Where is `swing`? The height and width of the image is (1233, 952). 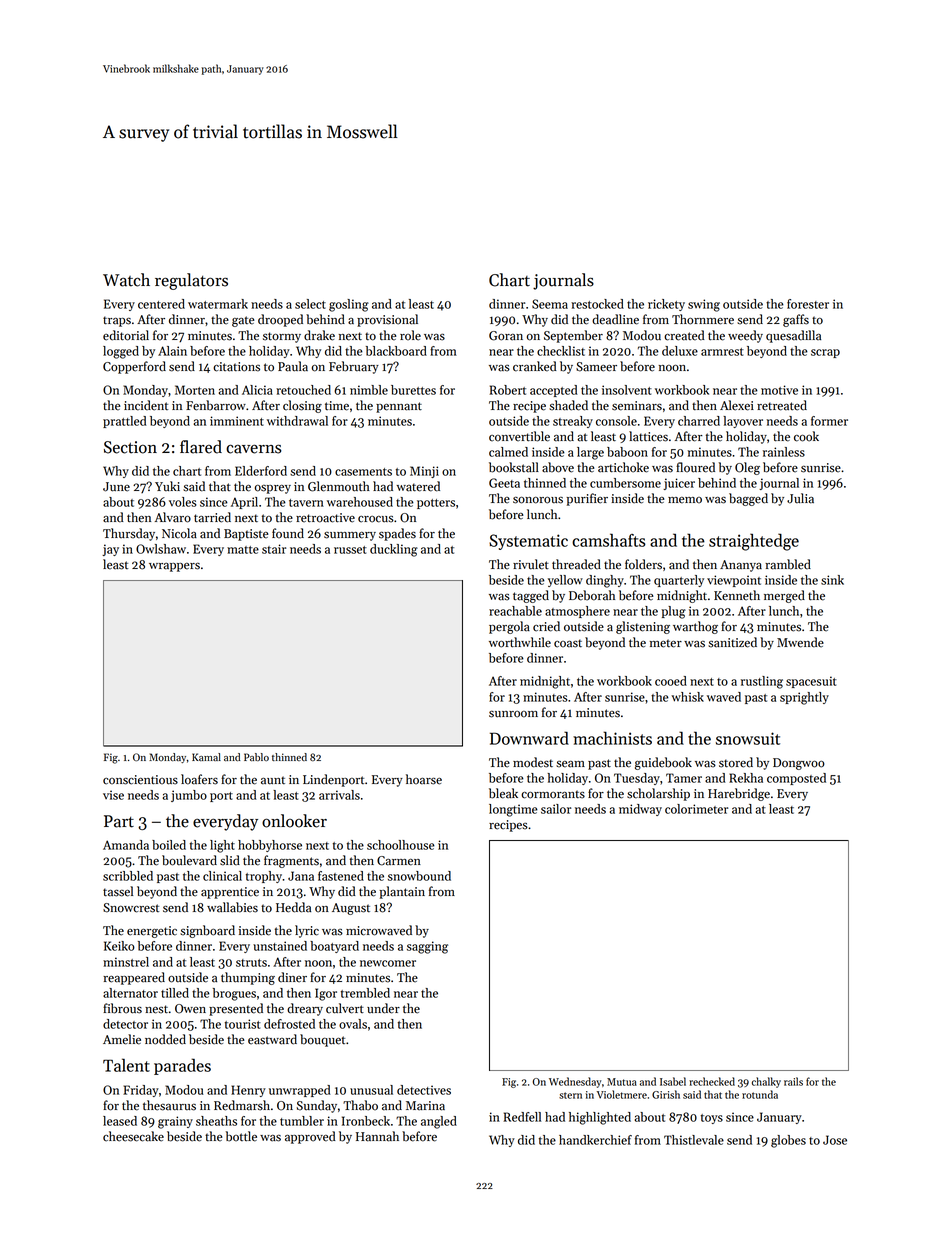
swing is located at coordinates (704, 305).
